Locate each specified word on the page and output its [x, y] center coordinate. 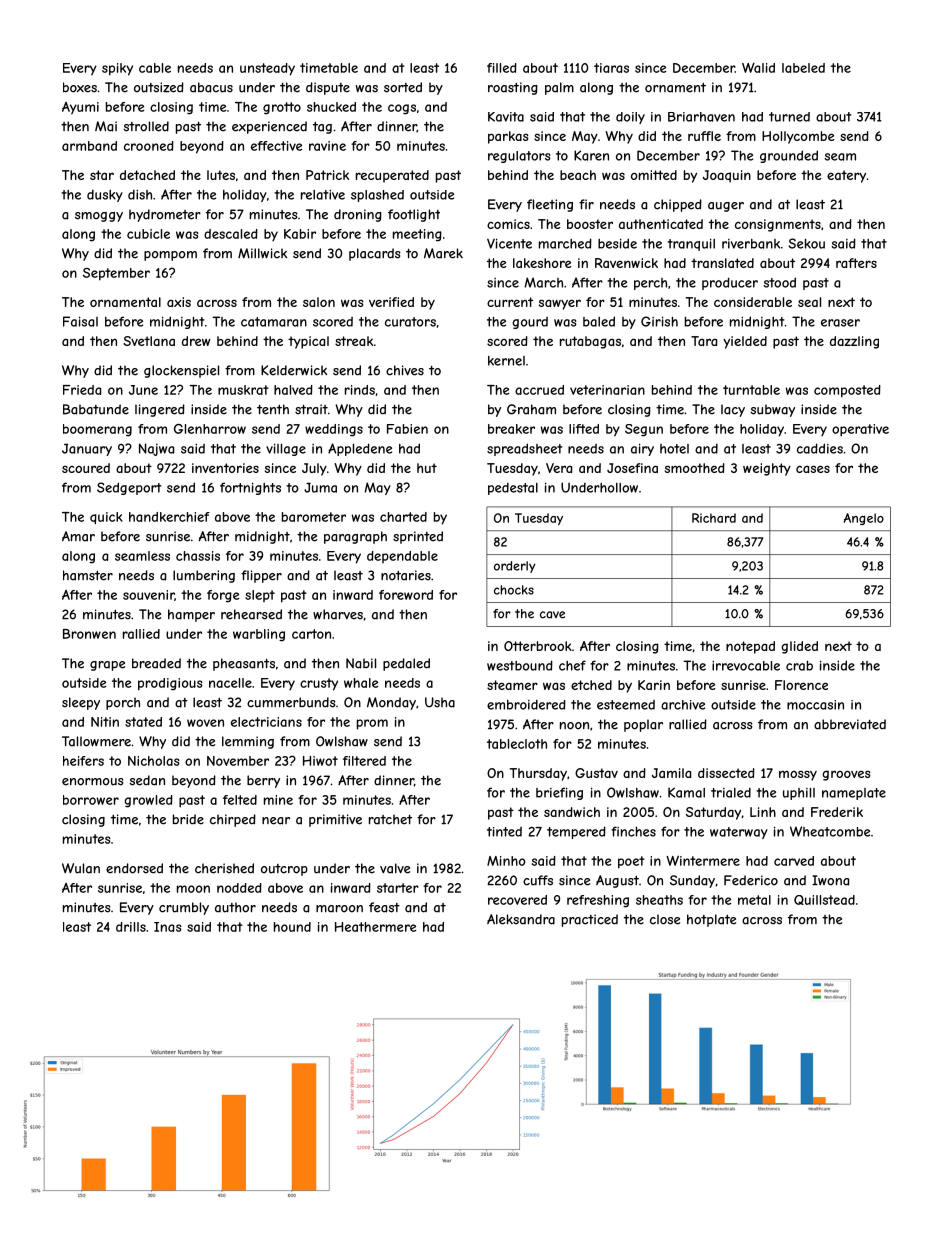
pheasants [244, 664]
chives [405, 370]
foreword [406, 595]
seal [809, 302]
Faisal [80, 321]
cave [552, 615]
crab [799, 665]
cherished [224, 868]
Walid [758, 67]
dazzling [854, 342]
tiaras [611, 68]
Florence [801, 685]
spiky [117, 69]
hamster [88, 575]
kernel [506, 361]
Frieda [82, 390]
